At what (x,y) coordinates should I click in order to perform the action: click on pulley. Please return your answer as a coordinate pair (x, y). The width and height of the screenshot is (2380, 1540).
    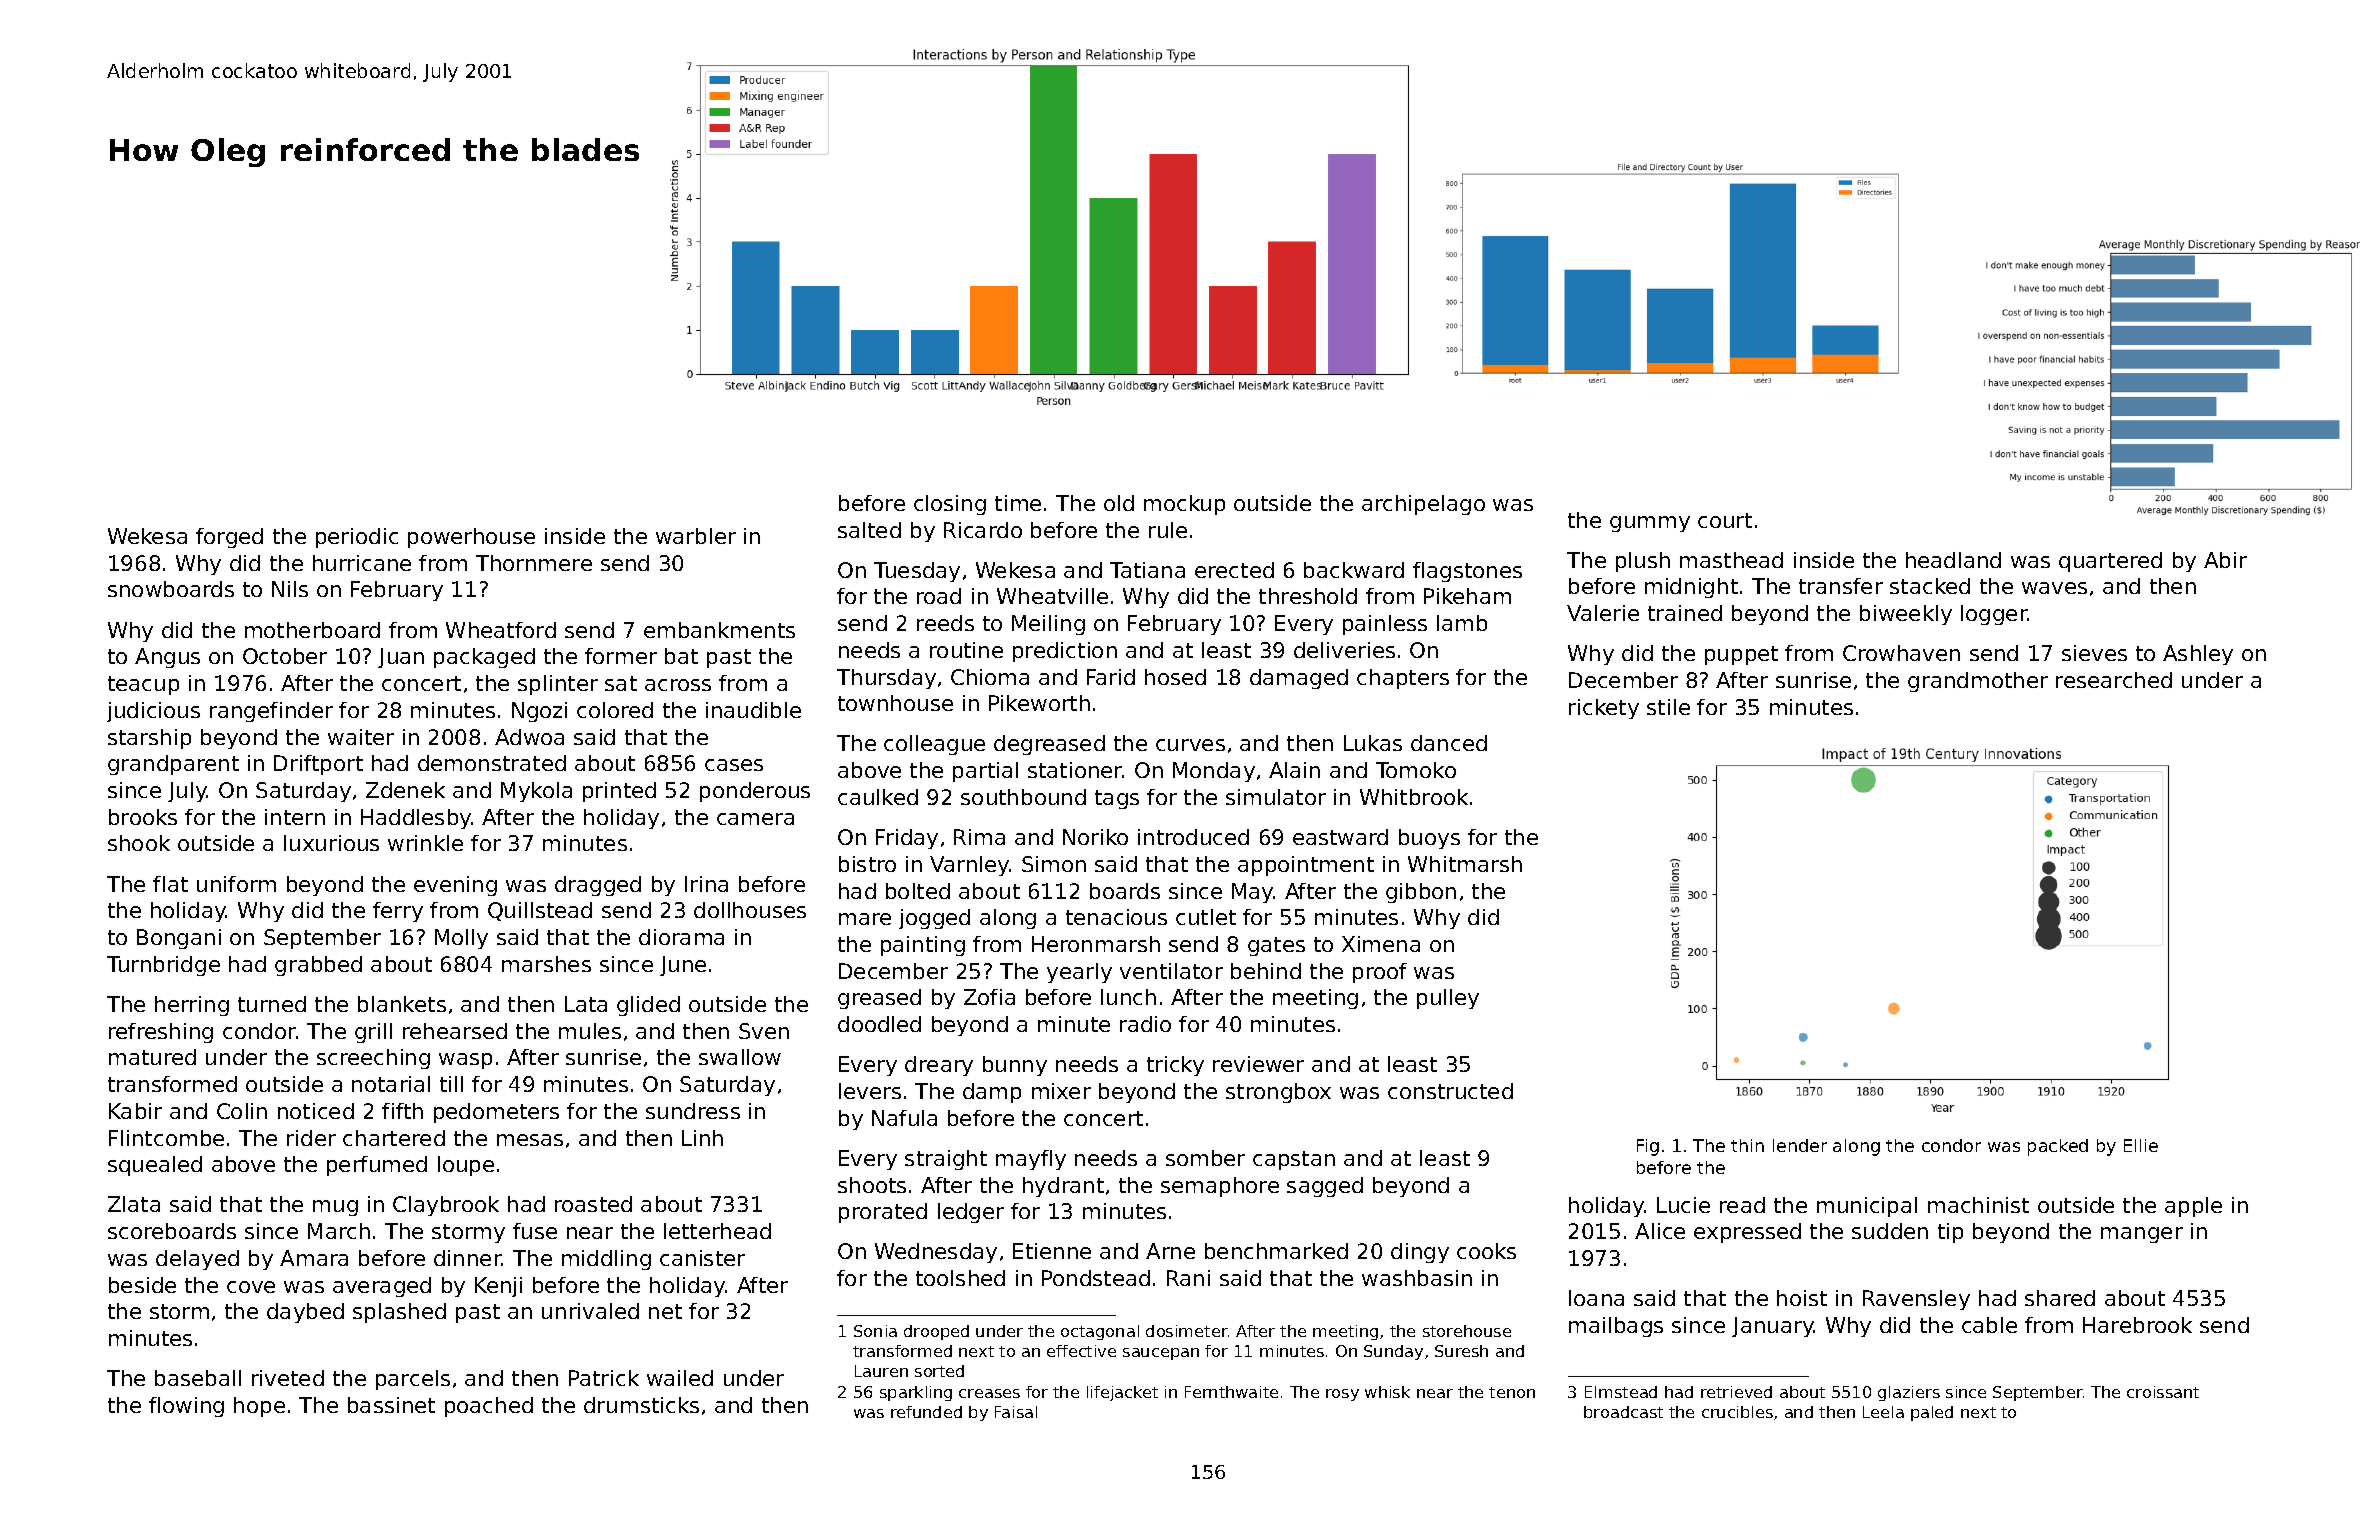
    Looking at the image, I should click on (1448, 999).
